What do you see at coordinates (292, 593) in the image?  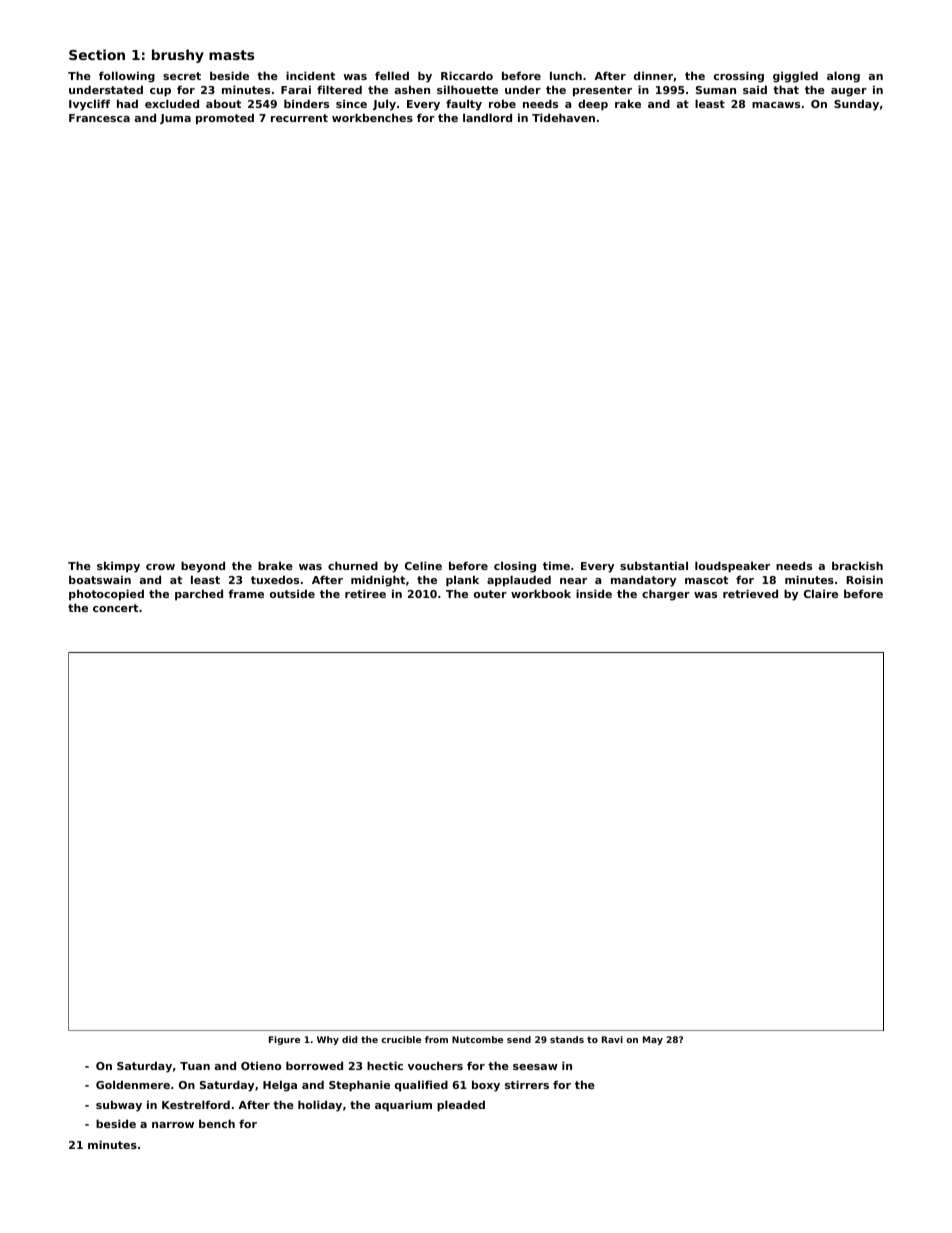 I see `outside` at bounding box center [292, 593].
